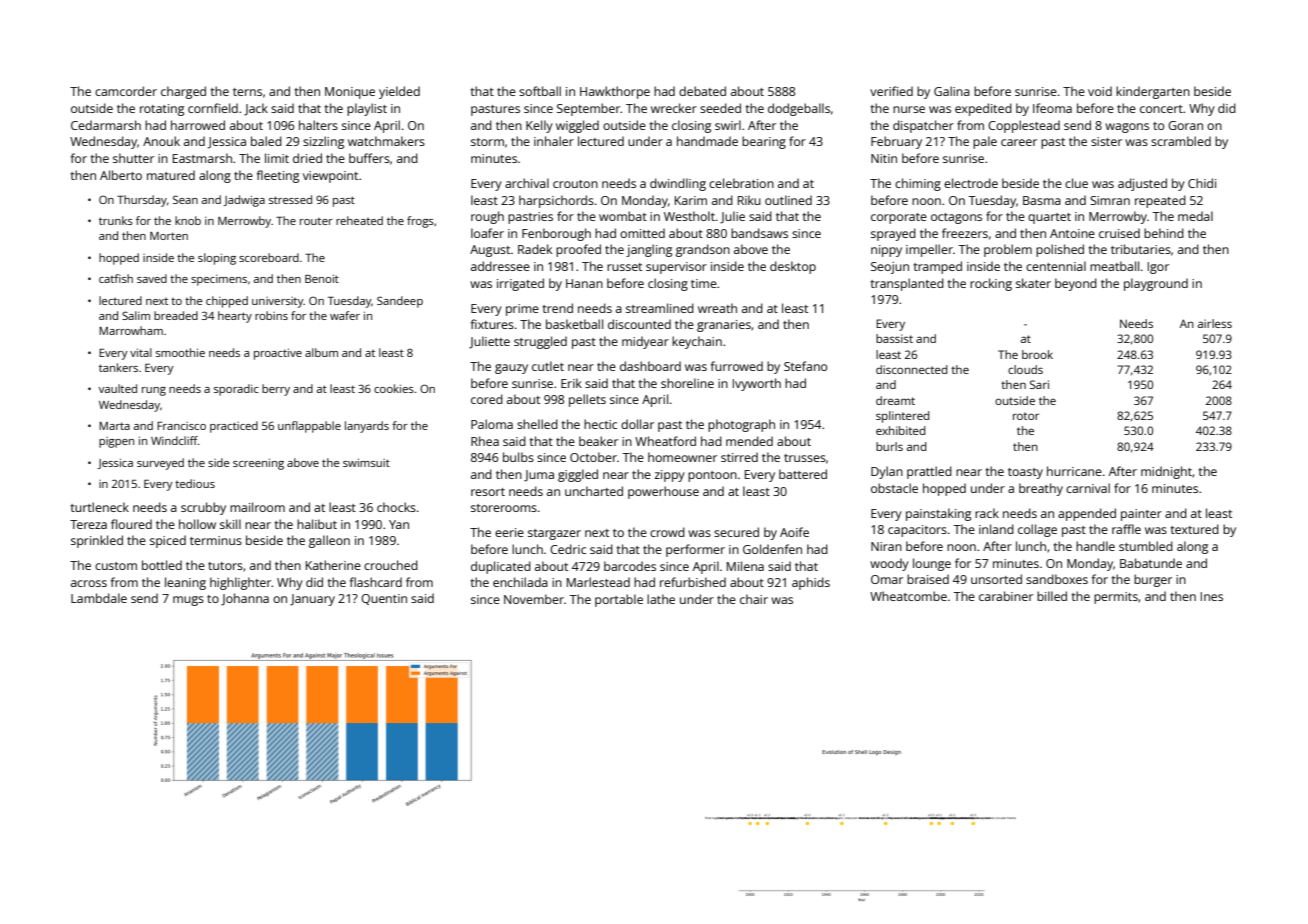  I want to click on chair, so click(754, 599).
